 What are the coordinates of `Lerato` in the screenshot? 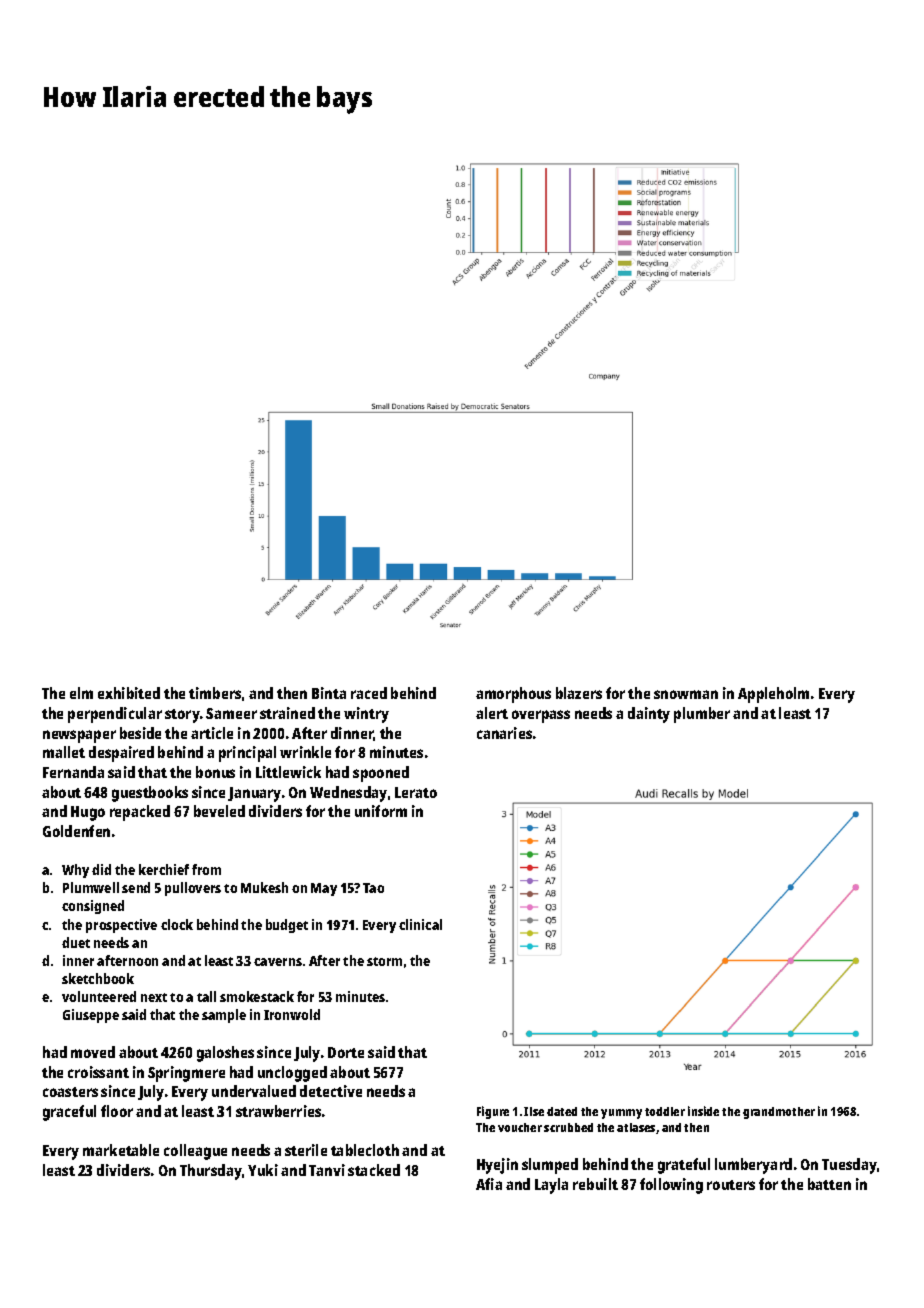 It's located at (416, 792).
